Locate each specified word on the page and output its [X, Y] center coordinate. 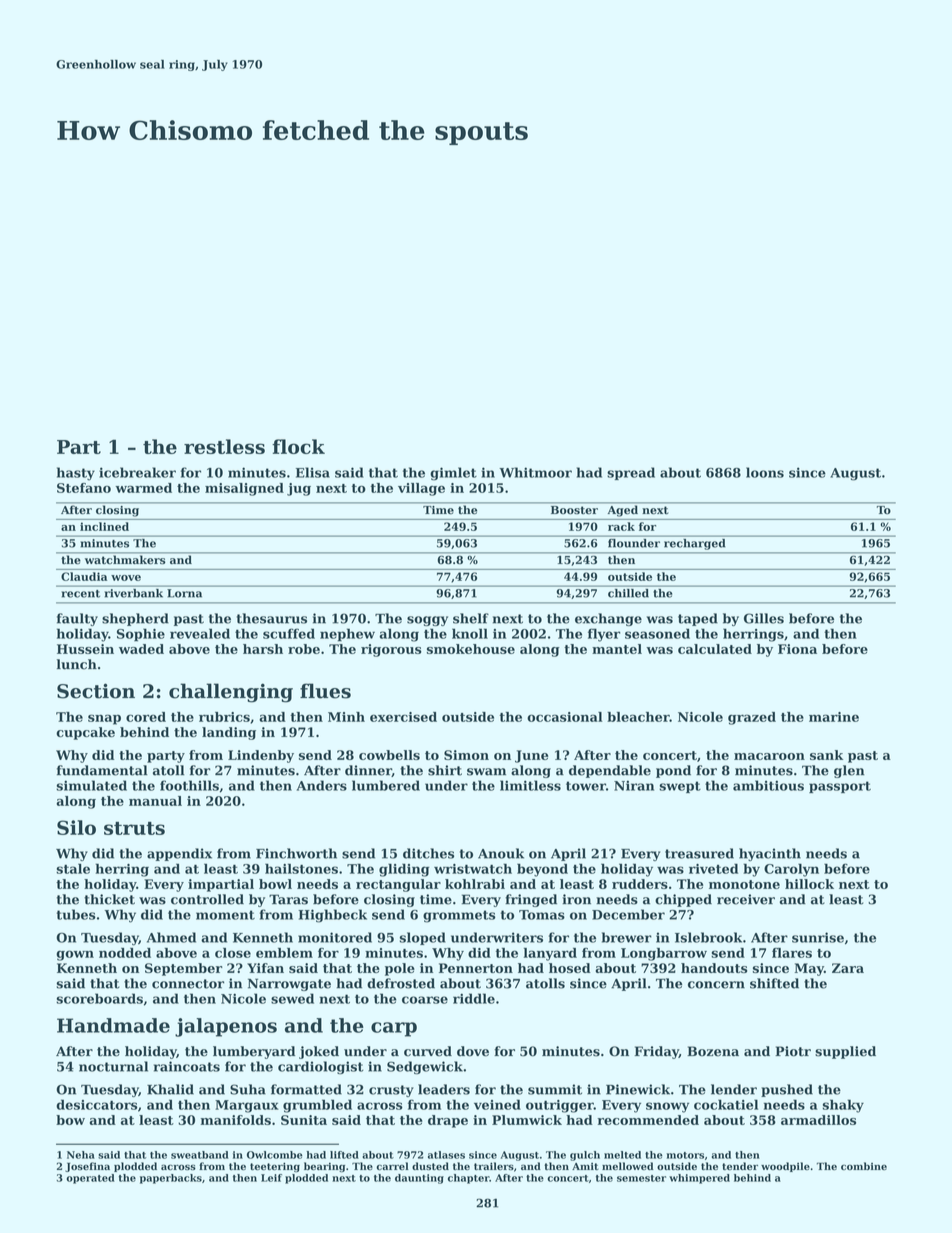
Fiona [797, 649]
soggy [427, 621]
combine [864, 1166]
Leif [271, 1178]
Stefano [84, 488]
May [809, 969]
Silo [76, 827]
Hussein [85, 649]
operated [91, 1179]
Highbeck [332, 916]
